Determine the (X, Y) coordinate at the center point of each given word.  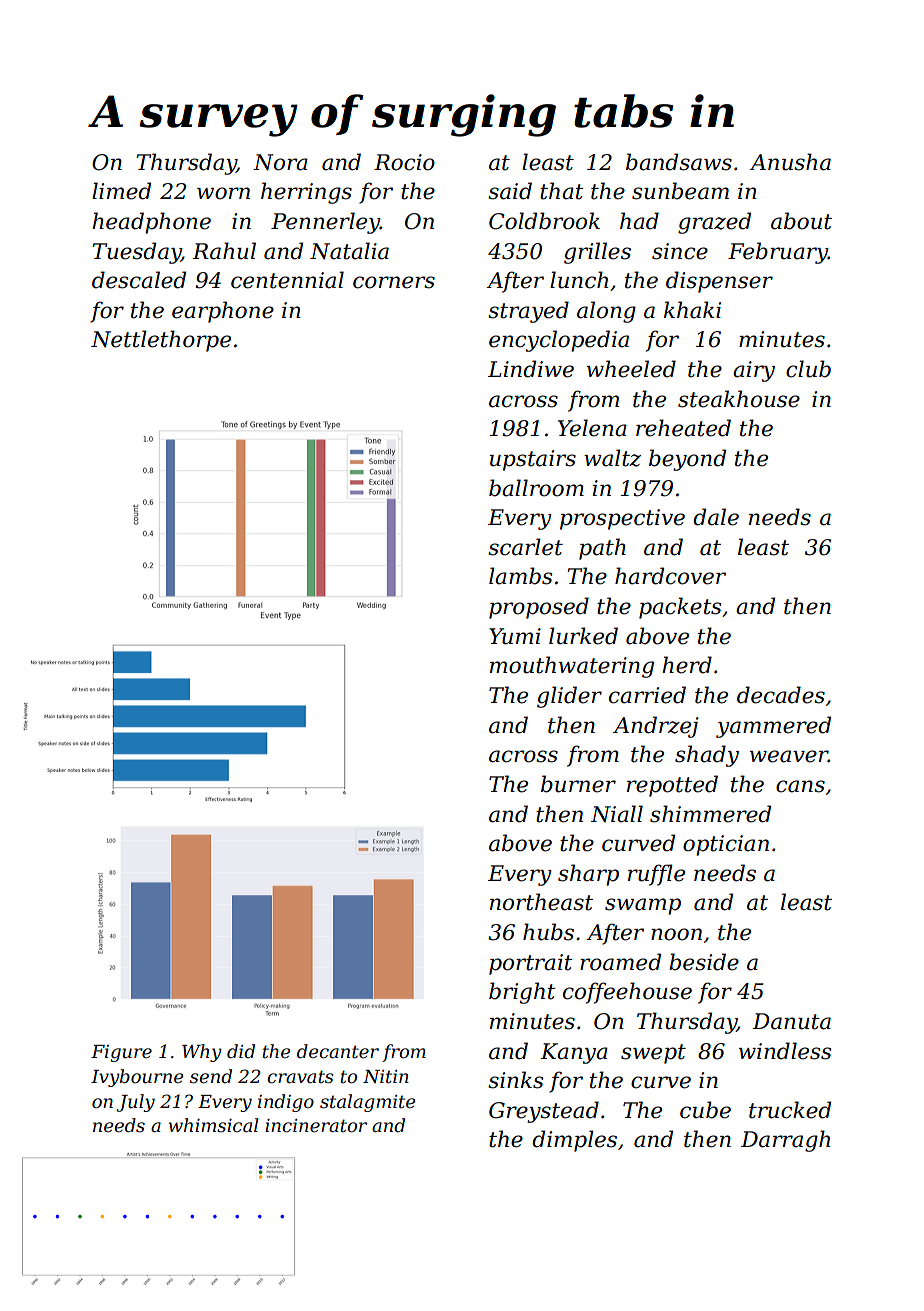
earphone (223, 312)
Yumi (515, 636)
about (801, 221)
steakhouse (739, 399)
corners (394, 282)
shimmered (710, 814)
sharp (588, 875)
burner (578, 784)
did (241, 1051)
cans (800, 786)
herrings (306, 193)
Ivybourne (137, 1078)
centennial (287, 280)
